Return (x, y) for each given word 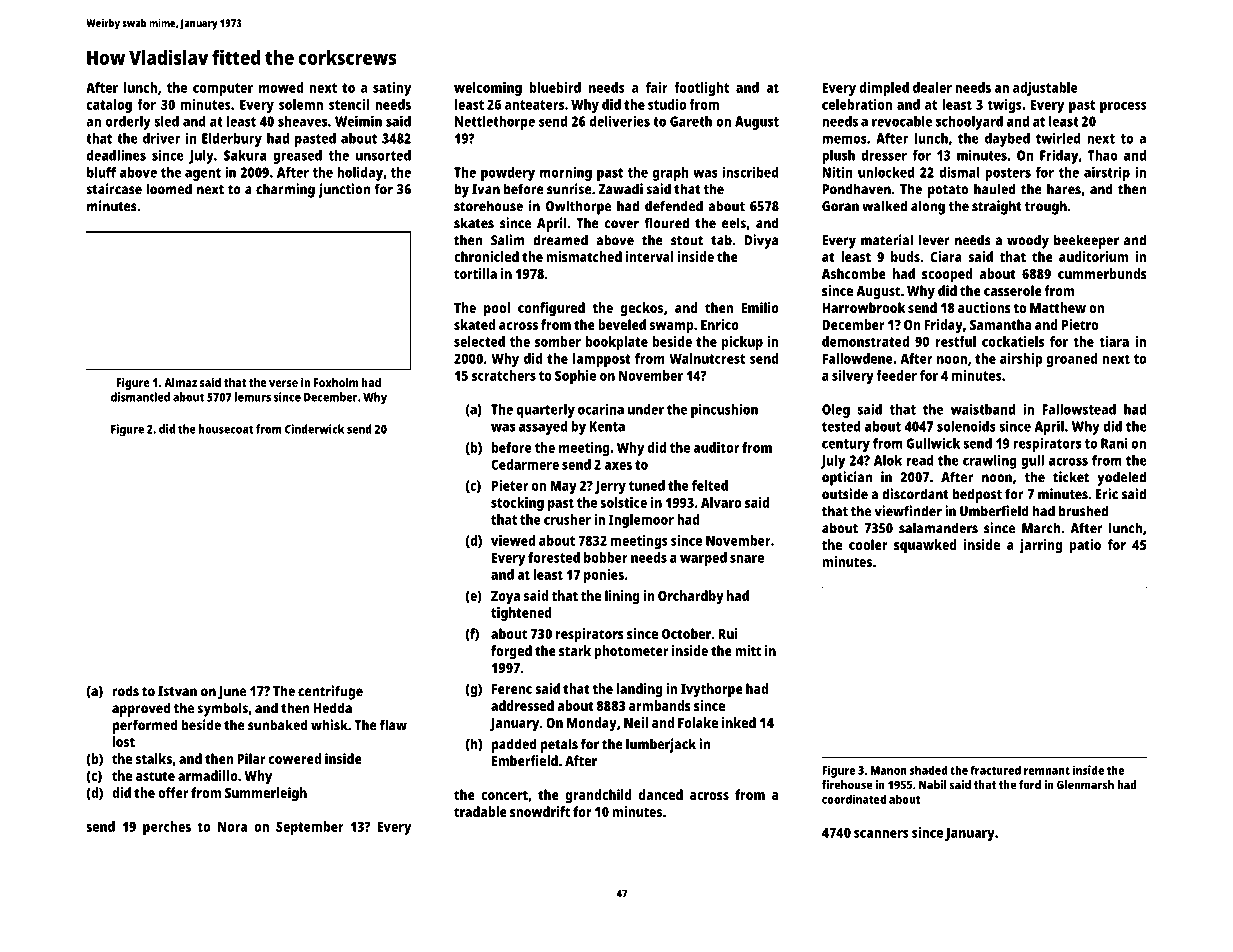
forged (511, 652)
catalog (109, 106)
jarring (1040, 546)
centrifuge (330, 692)
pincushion (724, 411)
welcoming (488, 89)
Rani (1114, 443)
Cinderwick (314, 429)
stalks (154, 758)
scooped (947, 275)
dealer (932, 87)
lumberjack (661, 745)
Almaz (180, 382)
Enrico (720, 324)
